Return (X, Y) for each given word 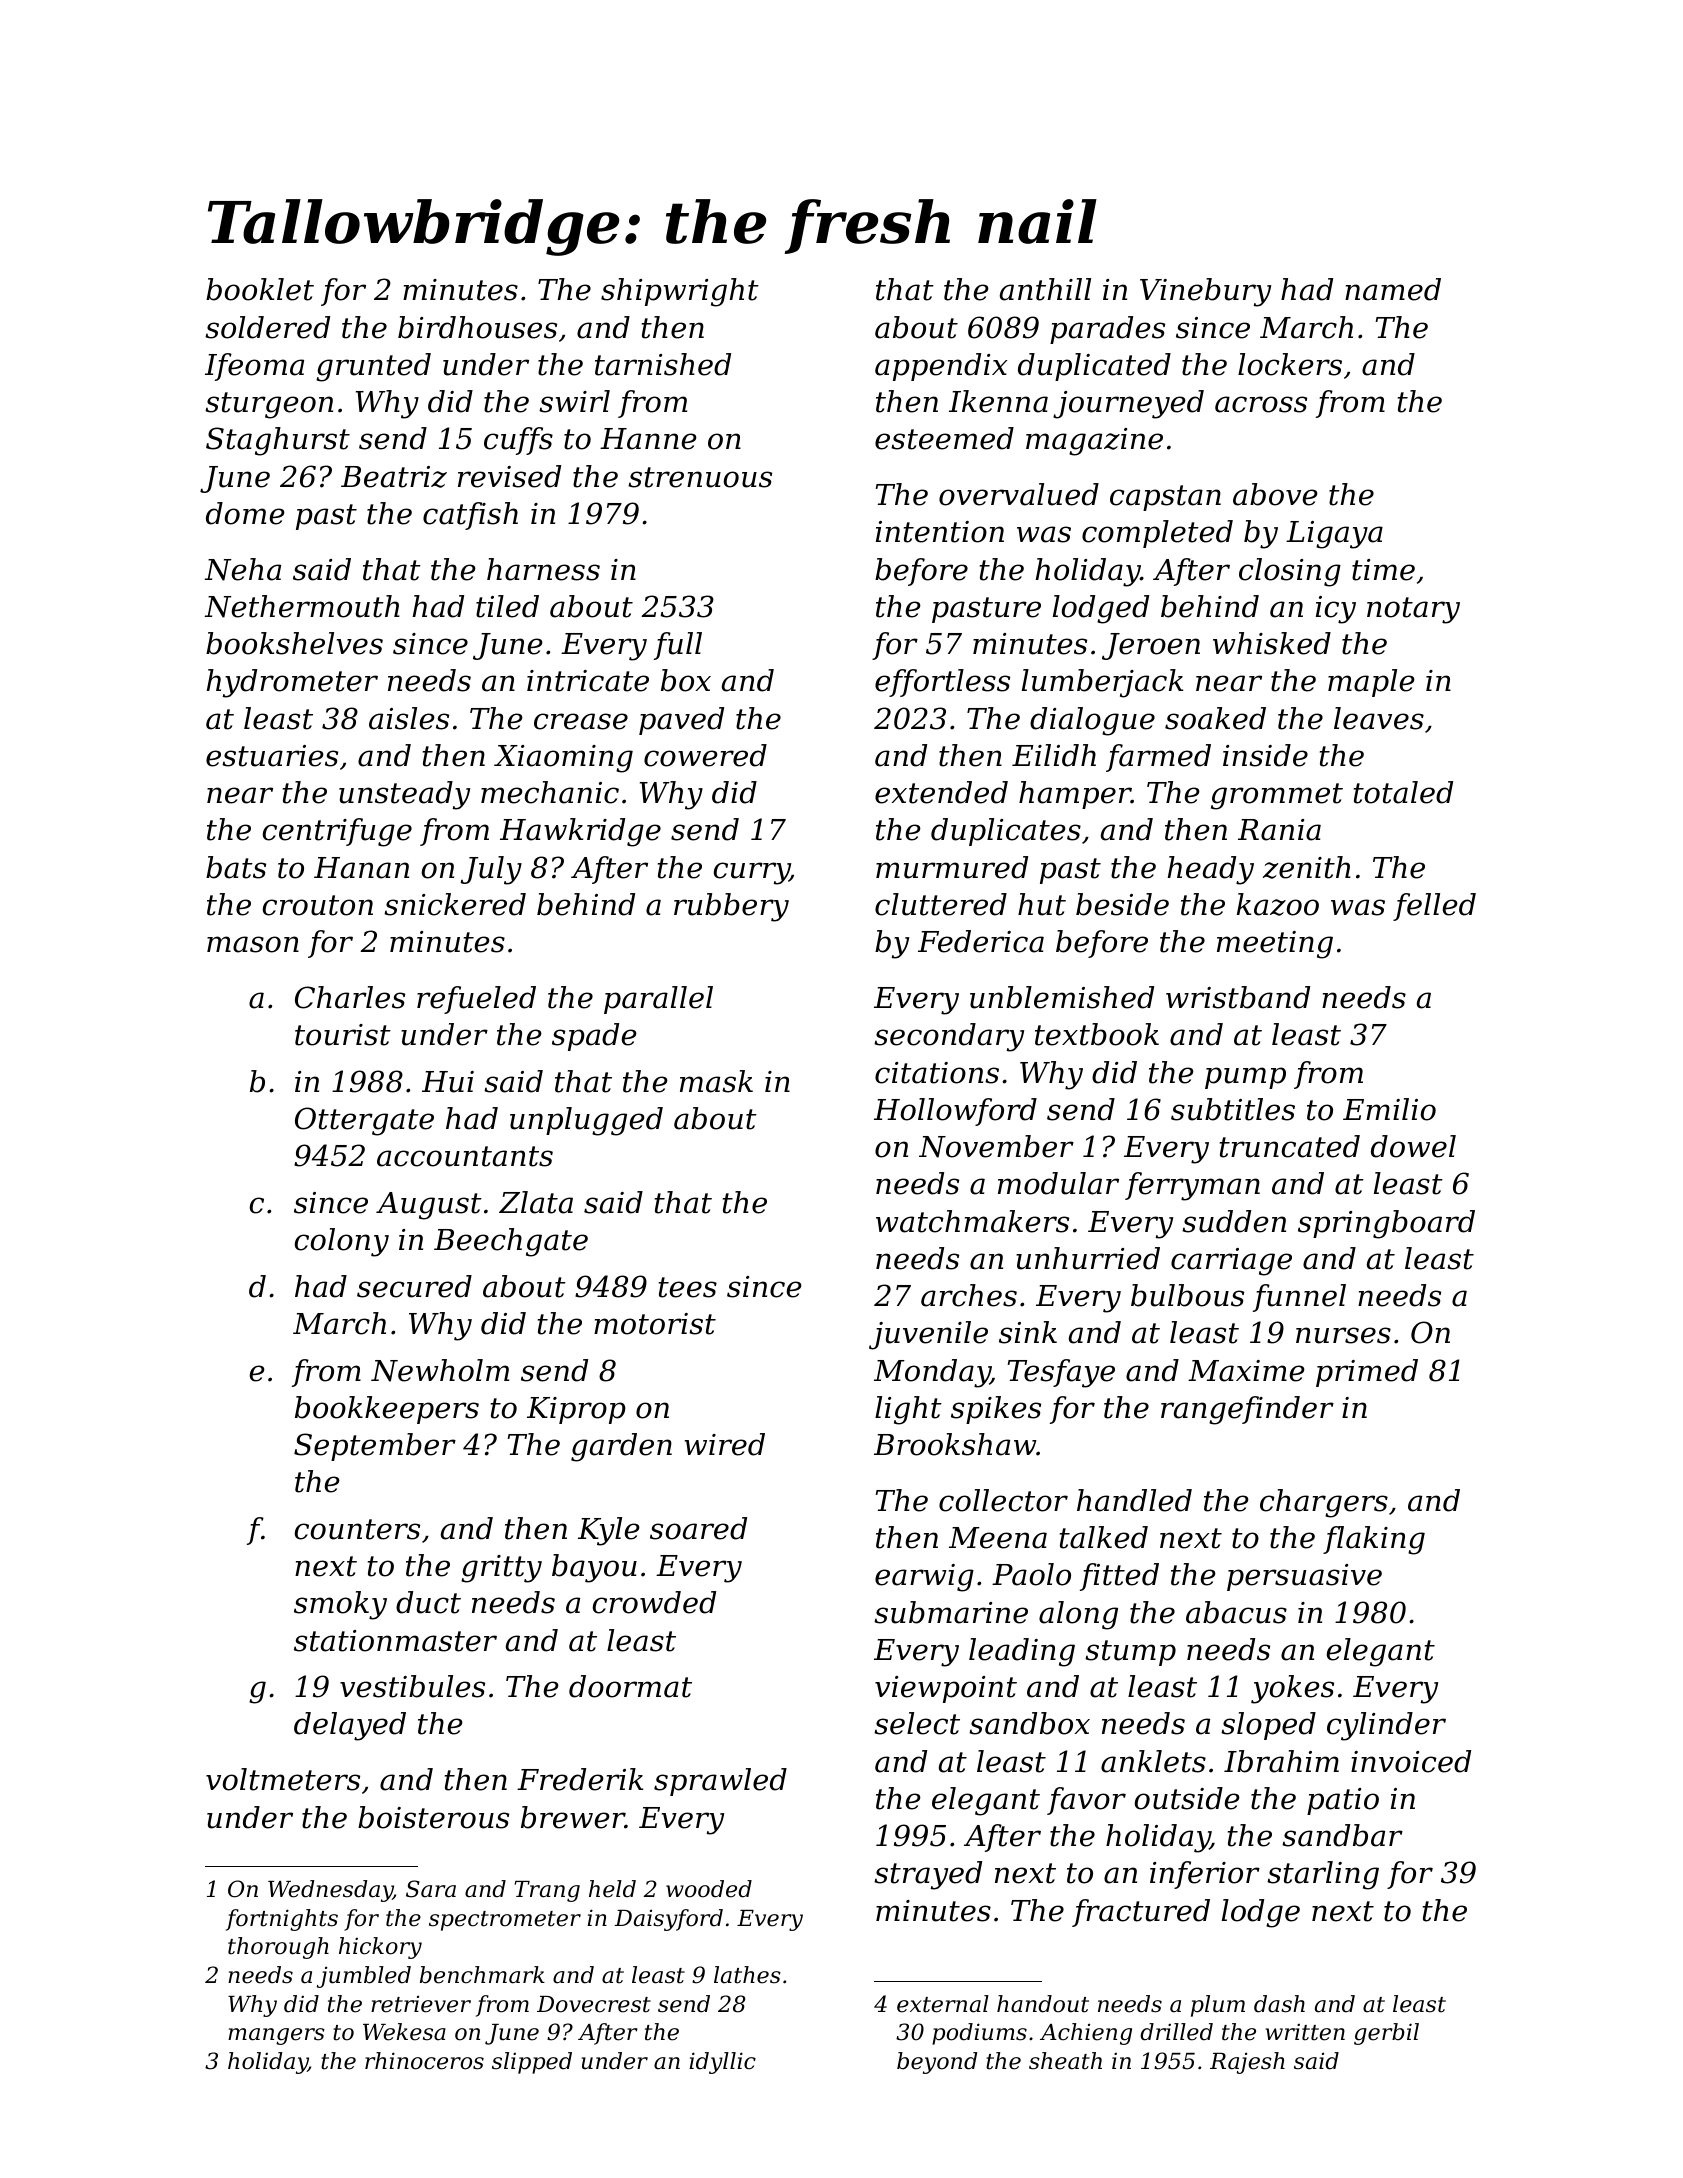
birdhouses (477, 327)
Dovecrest (594, 2004)
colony (342, 1242)
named (1393, 289)
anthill (1045, 289)
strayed (928, 1875)
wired (725, 1444)
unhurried (1088, 1258)
